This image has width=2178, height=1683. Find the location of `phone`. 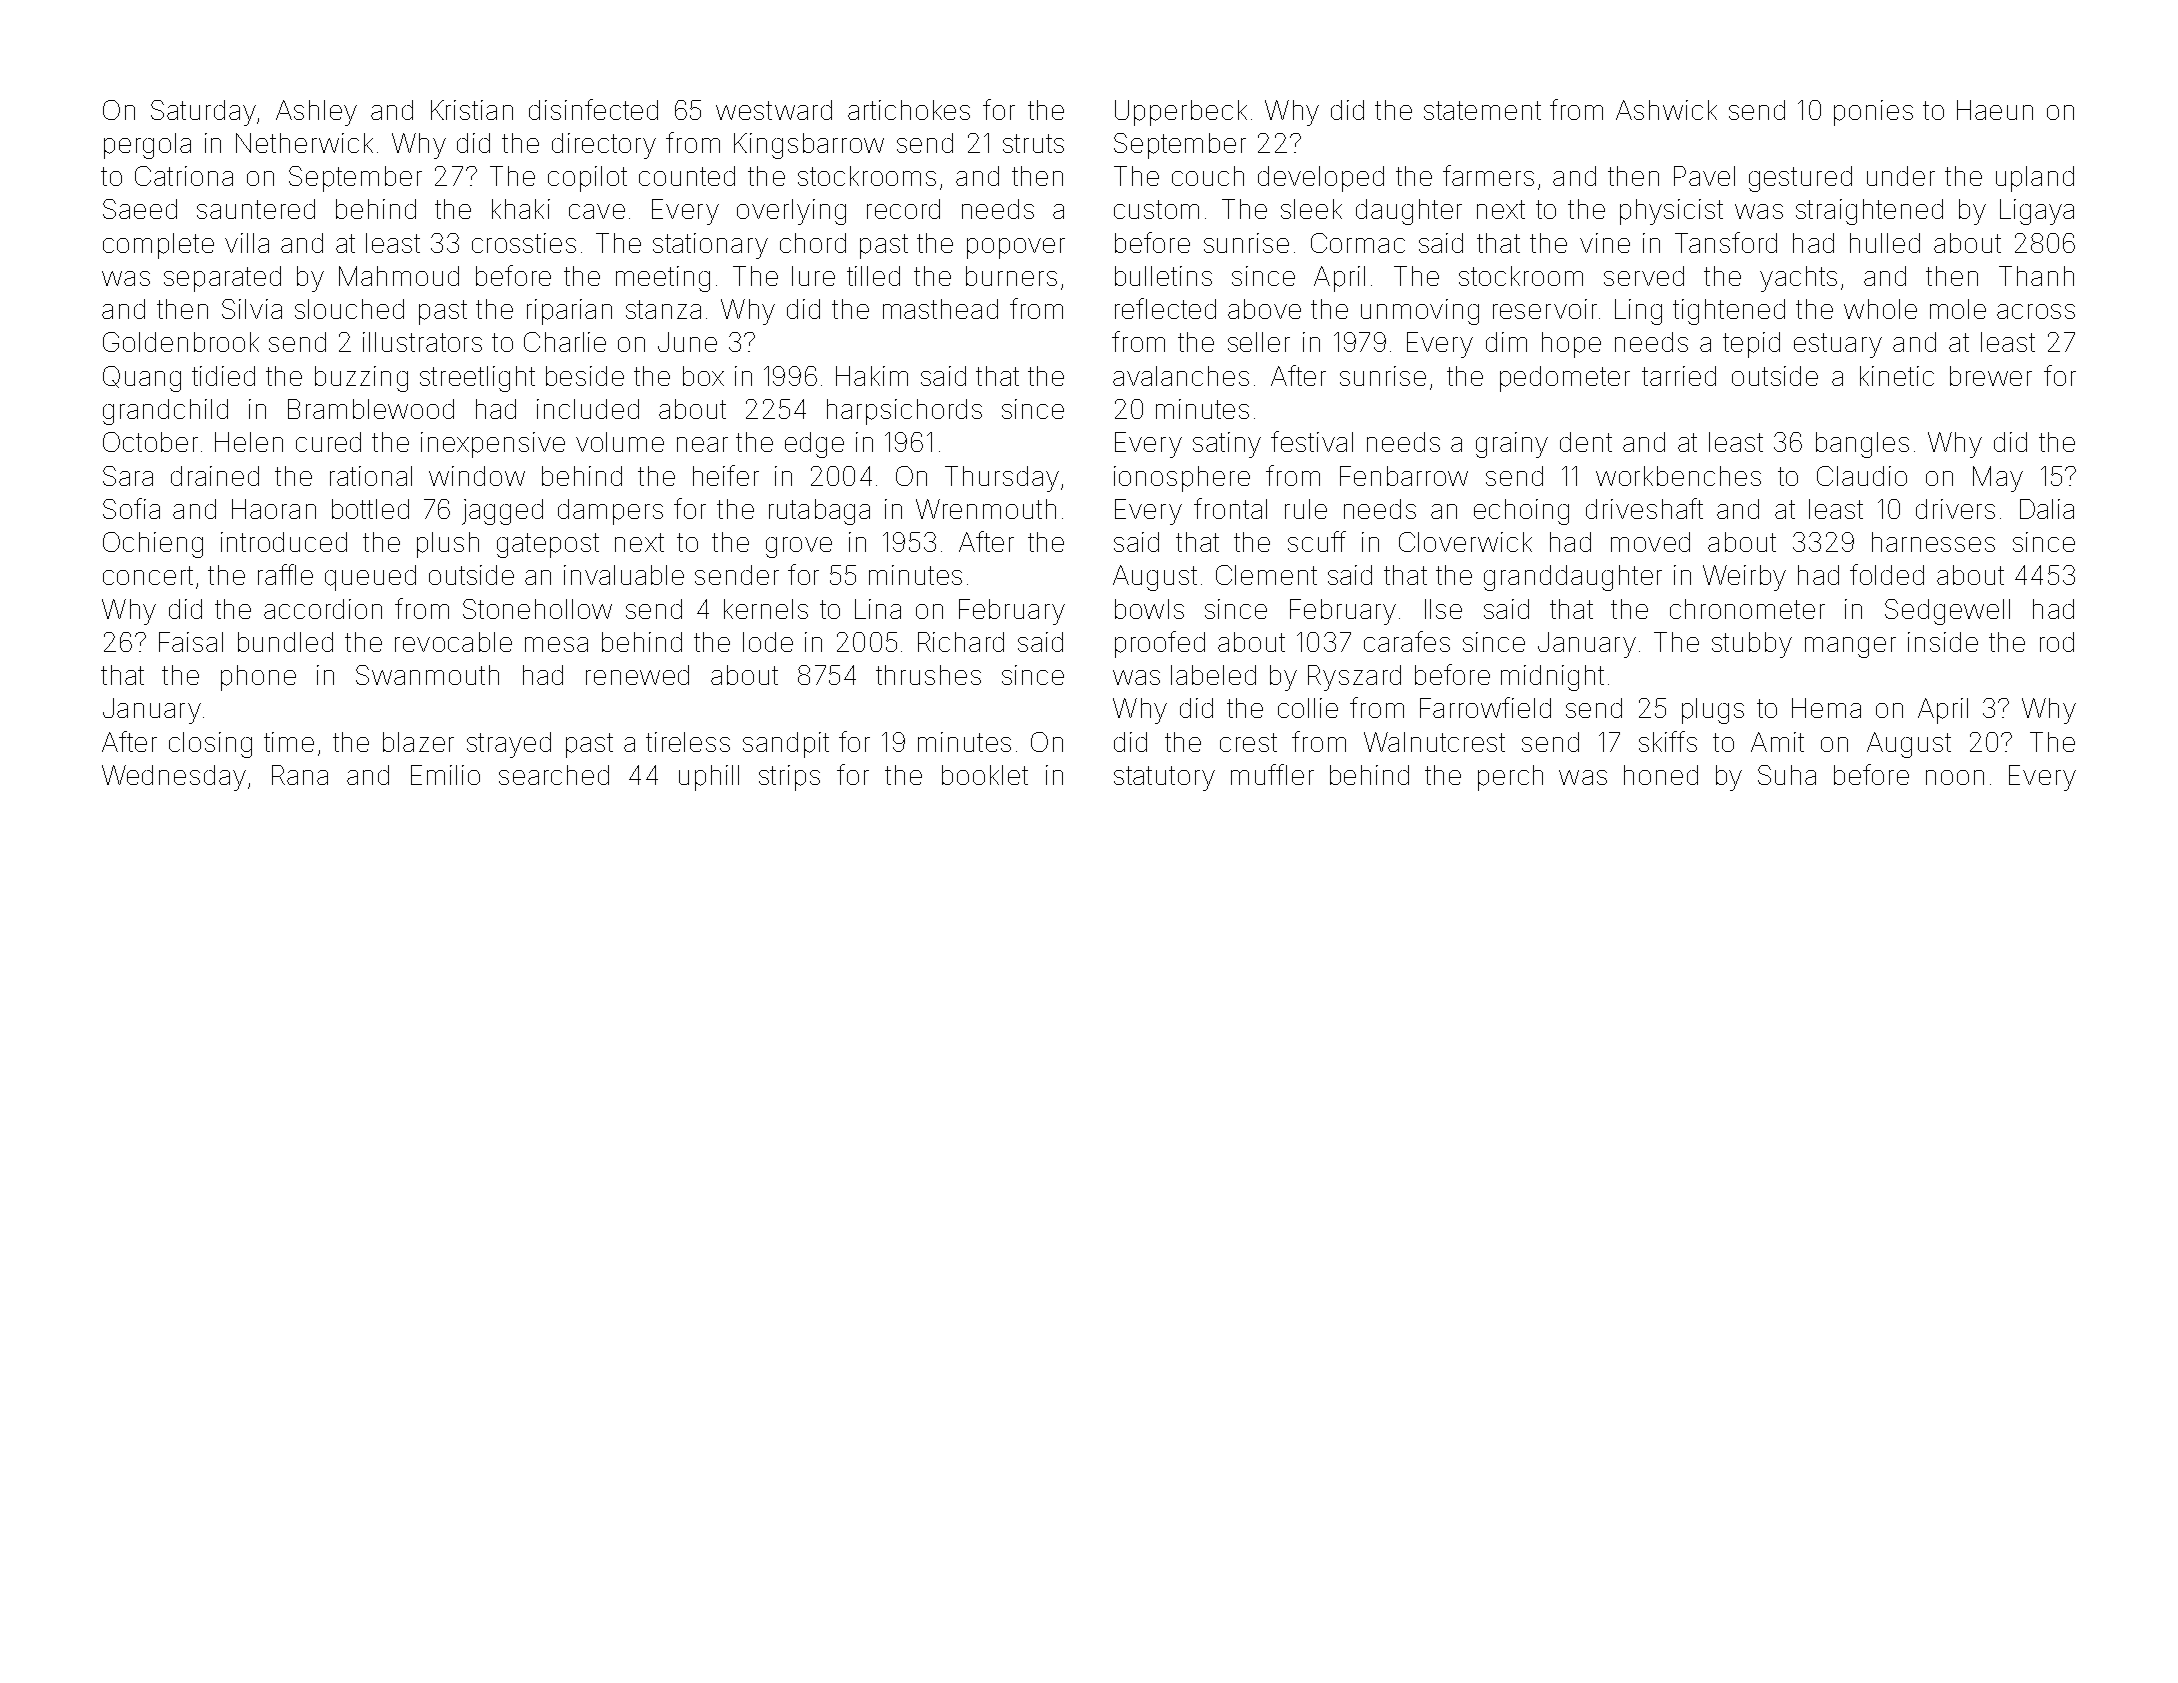

phone is located at coordinates (258, 678).
